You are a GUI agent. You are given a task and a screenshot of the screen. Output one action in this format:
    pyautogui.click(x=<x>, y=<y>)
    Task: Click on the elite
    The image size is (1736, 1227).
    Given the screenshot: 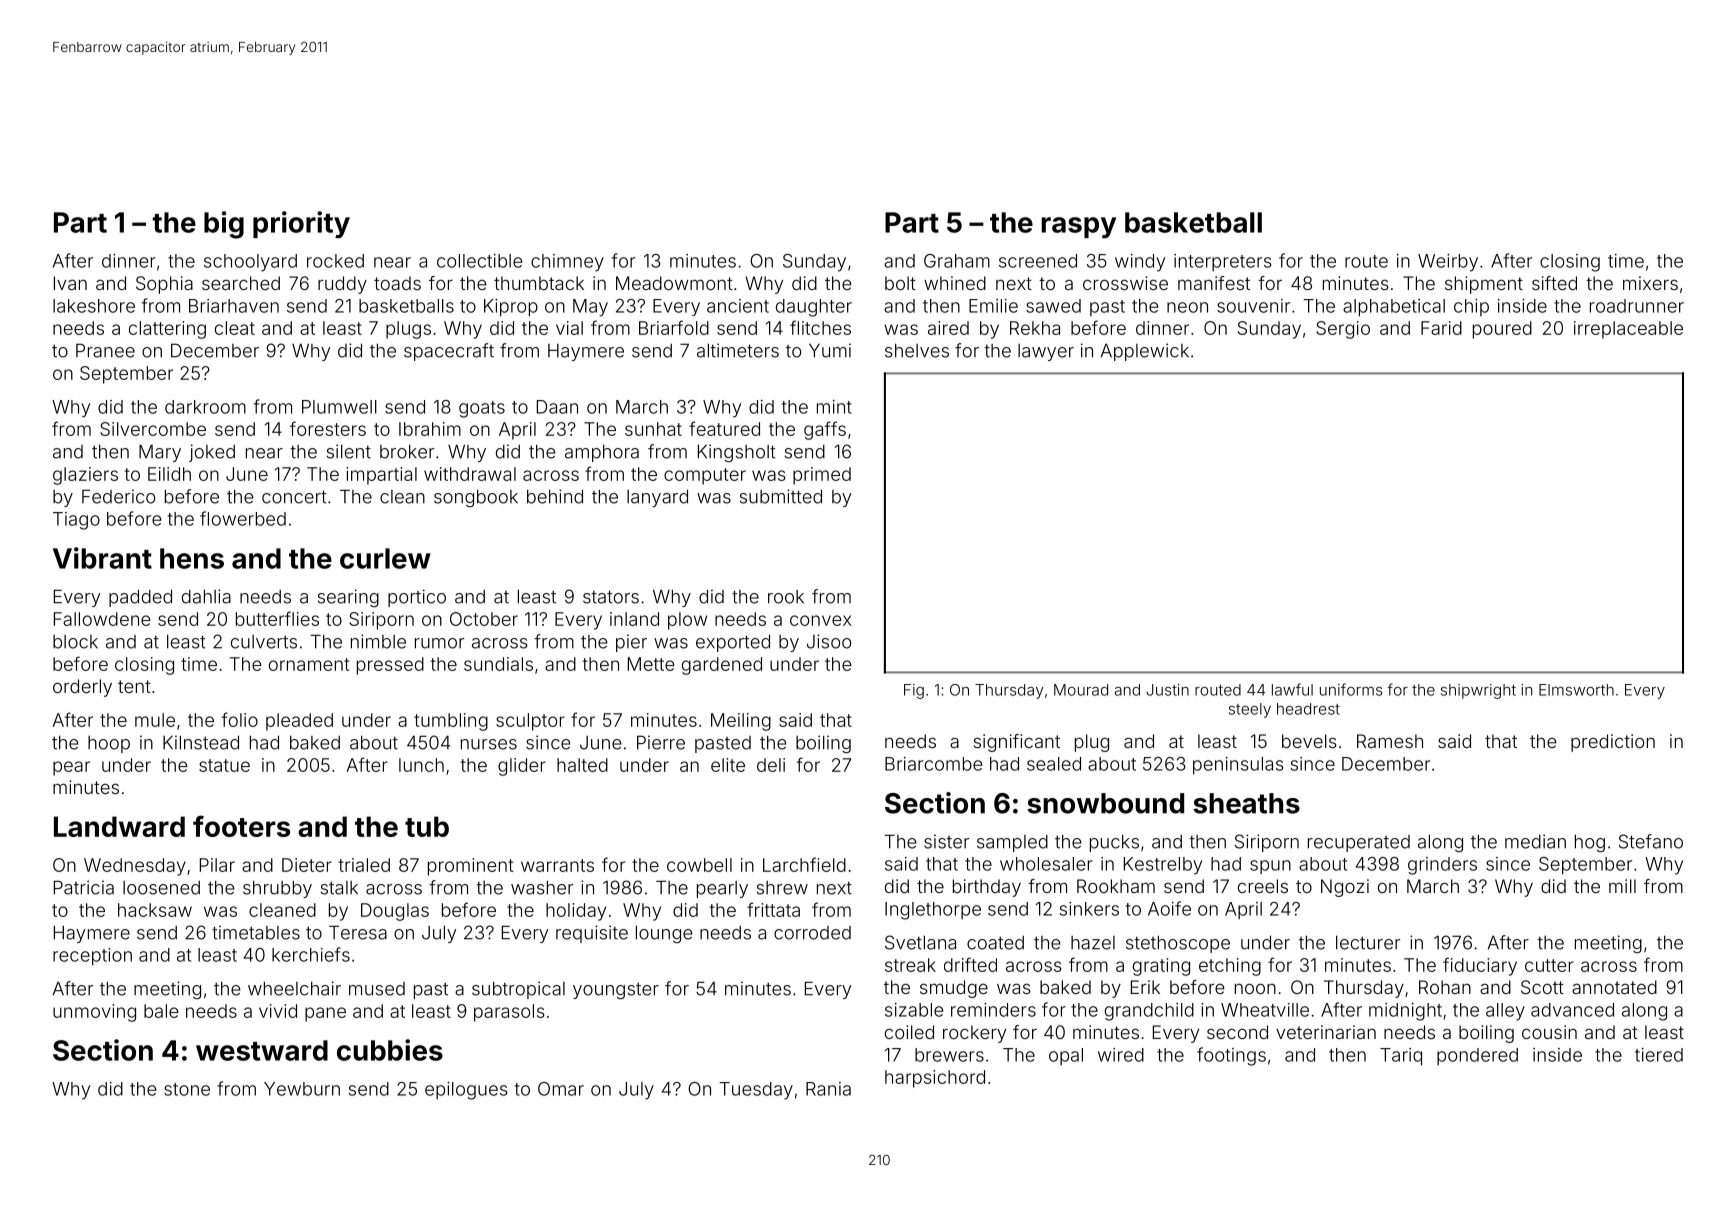 What is the action you would take?
    pyautogui.click(x=728, y=765)
